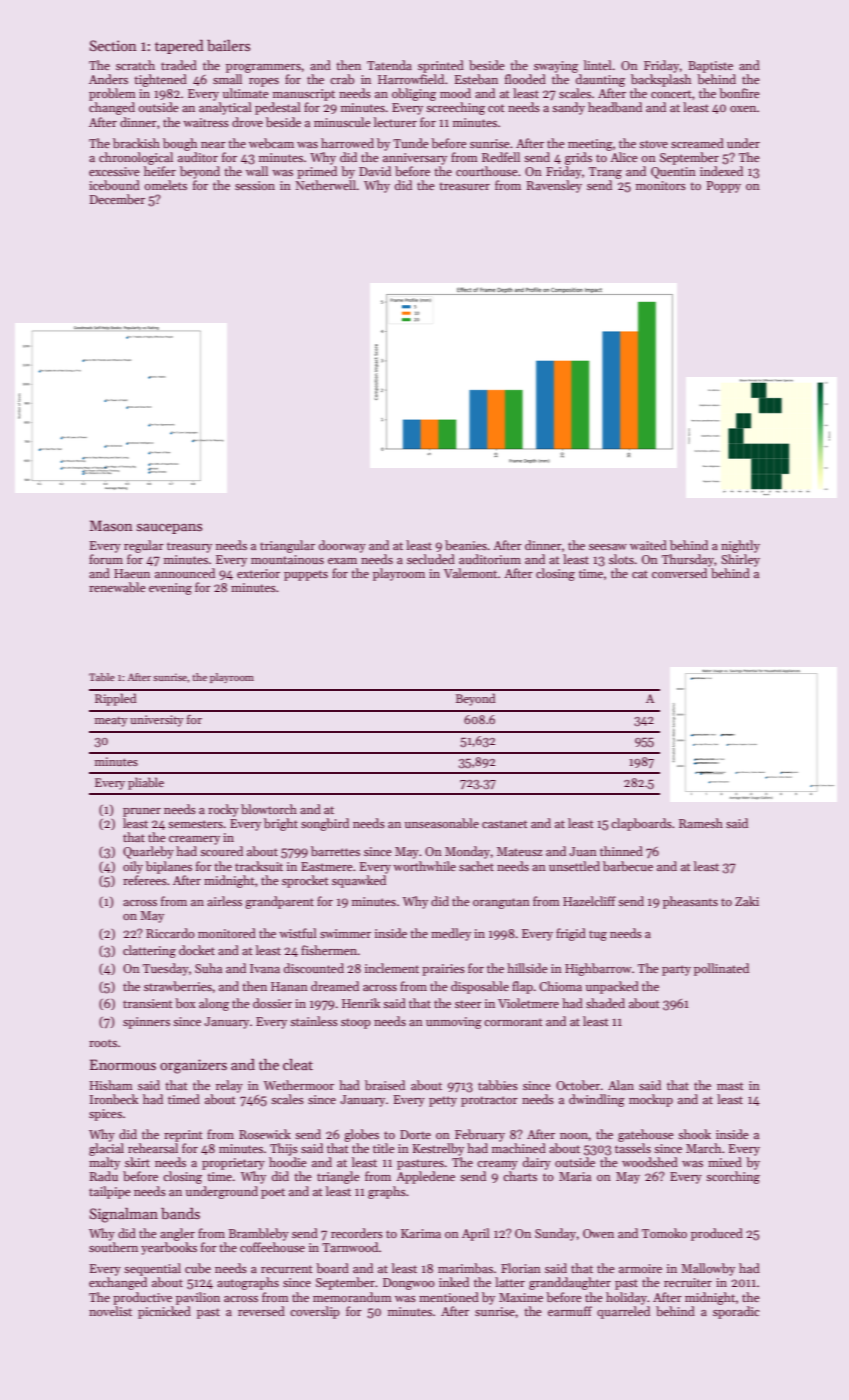  Describe the element at coordinates (554, 186) in the image. I see `Ravensley` at that location.
